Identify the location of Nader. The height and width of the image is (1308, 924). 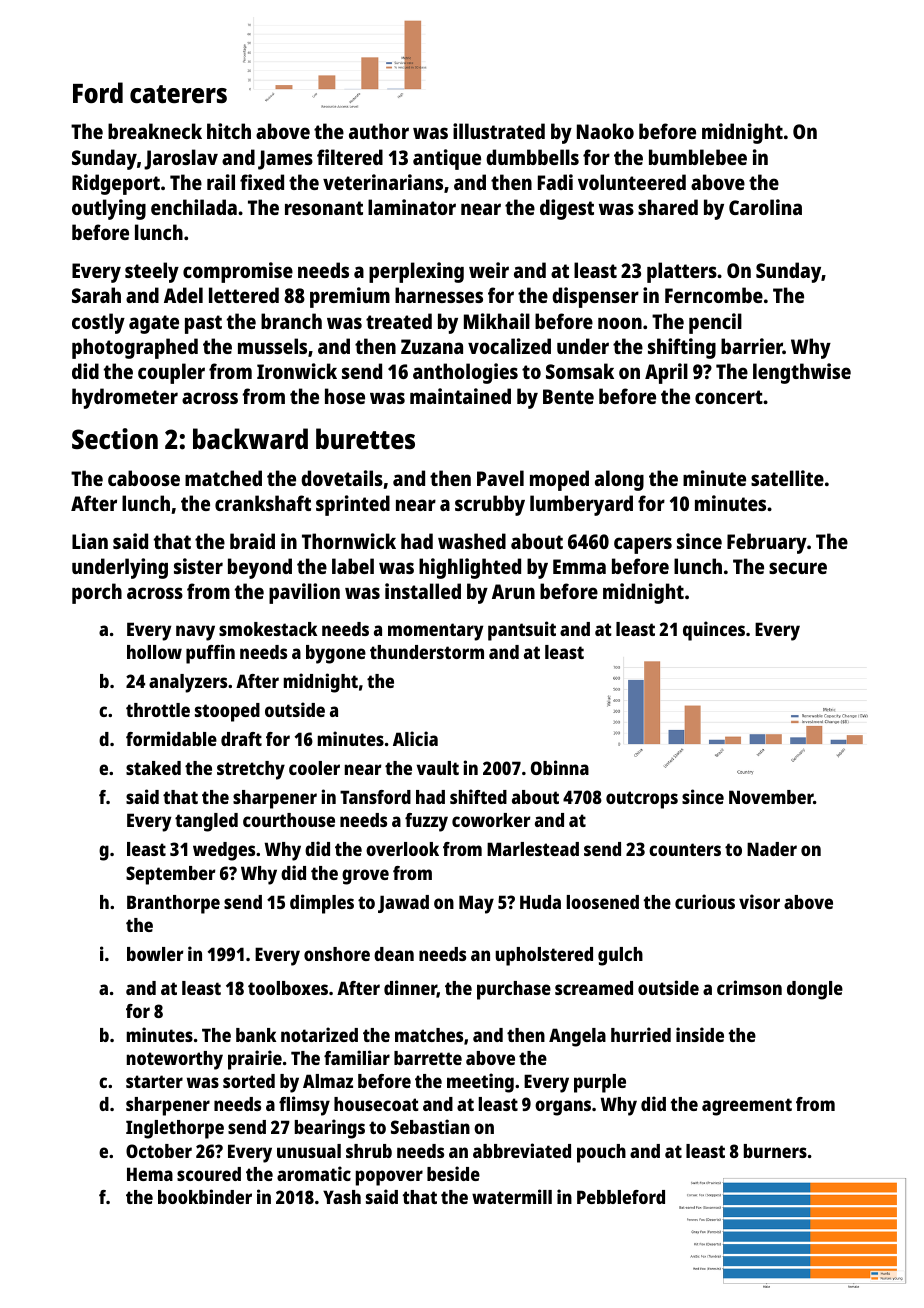
(772, 849).
